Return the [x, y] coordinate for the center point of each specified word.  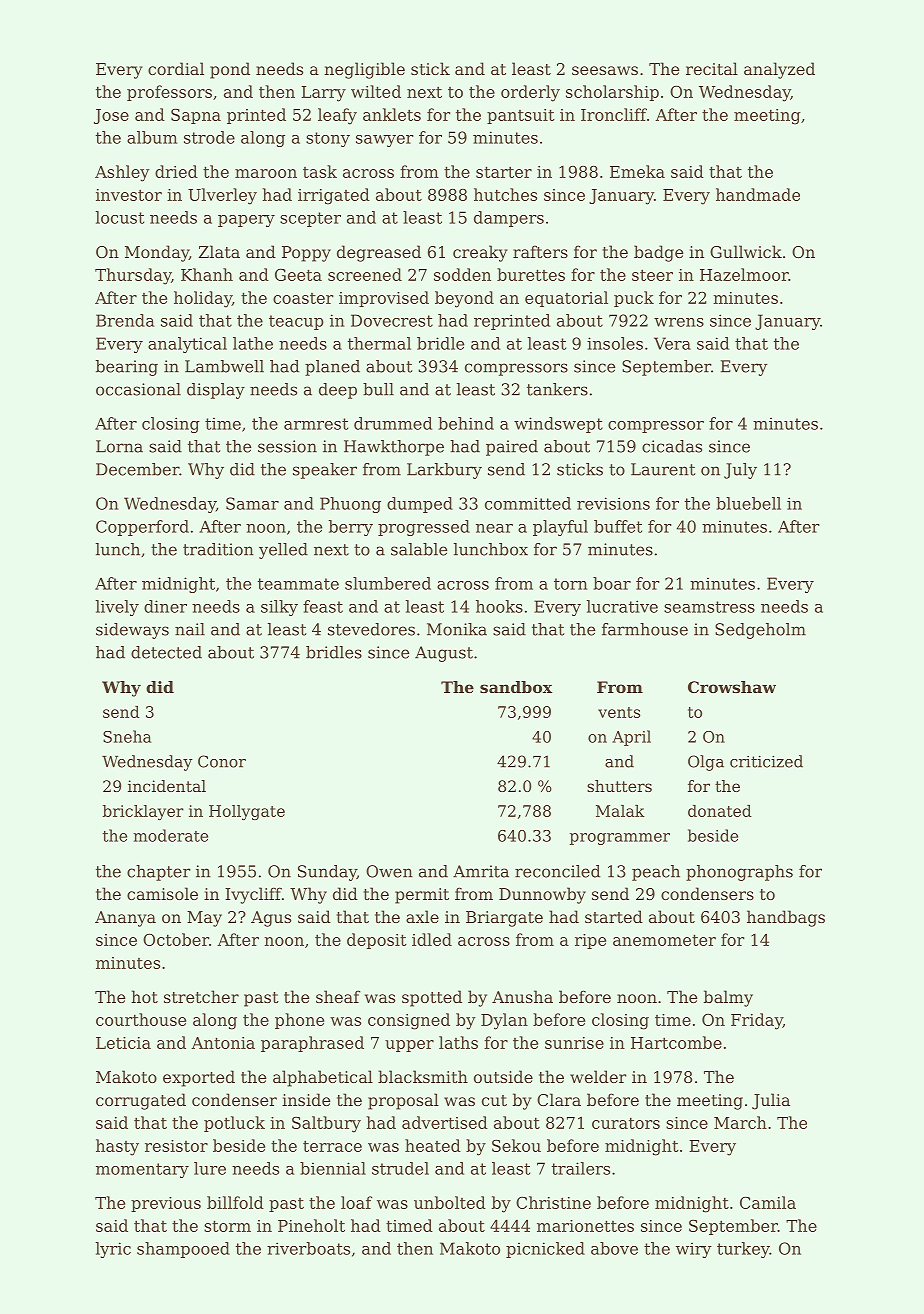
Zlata [219, 251]
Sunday [327, 873]
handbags [786, 918]
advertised [445, 1122]
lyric [113, 1250]
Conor [222, 761]
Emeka [637, 171]
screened [365, 274]
